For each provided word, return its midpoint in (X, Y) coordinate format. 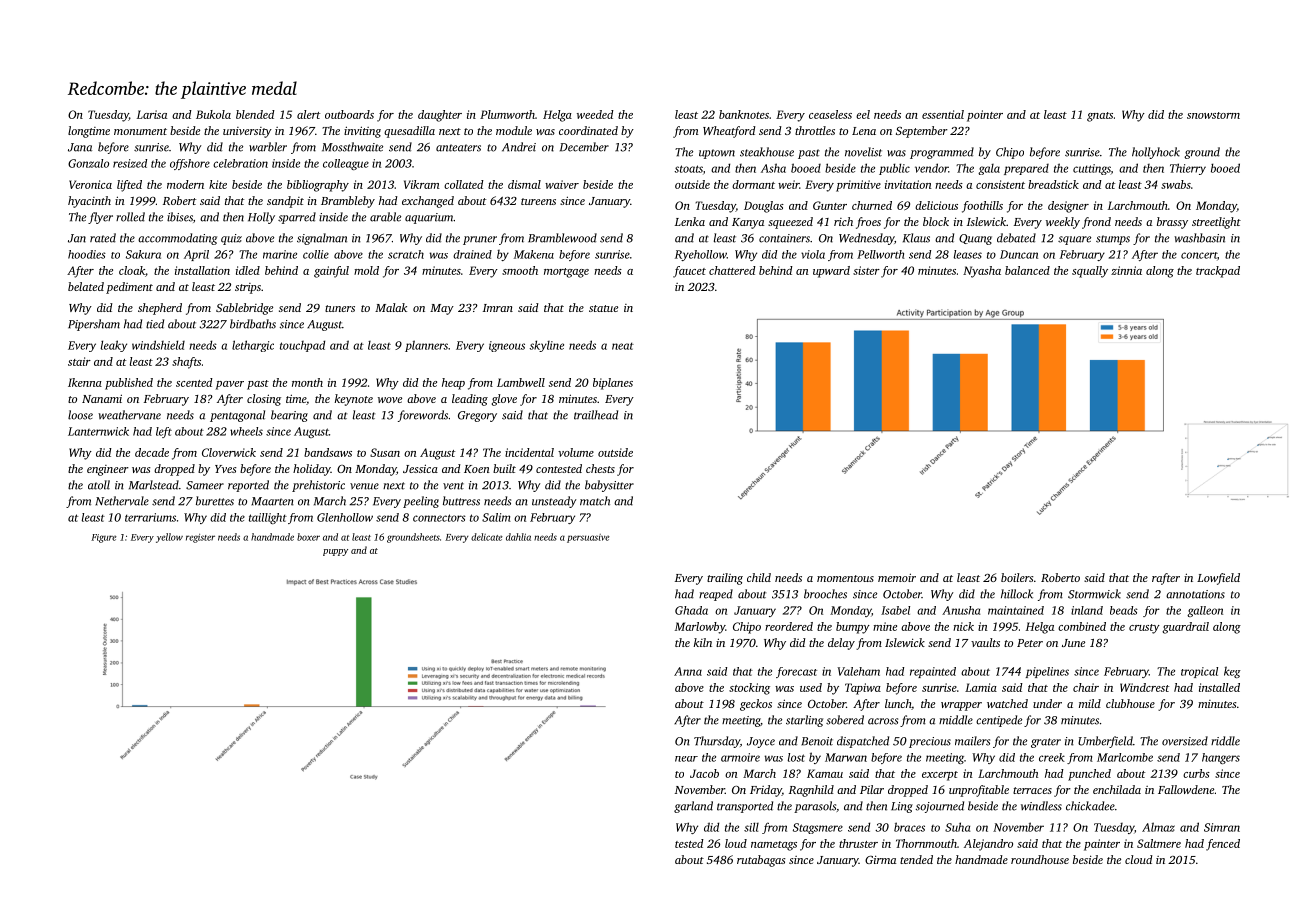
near (686, 759)
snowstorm (1213, 115)
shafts (186, 363)
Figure (104, 538)
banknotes (744, 114)
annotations (1195, 594)
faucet (689, 272)
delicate (487, 537)
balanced (1027, 270)
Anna (688, 671)
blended (255, 114)
